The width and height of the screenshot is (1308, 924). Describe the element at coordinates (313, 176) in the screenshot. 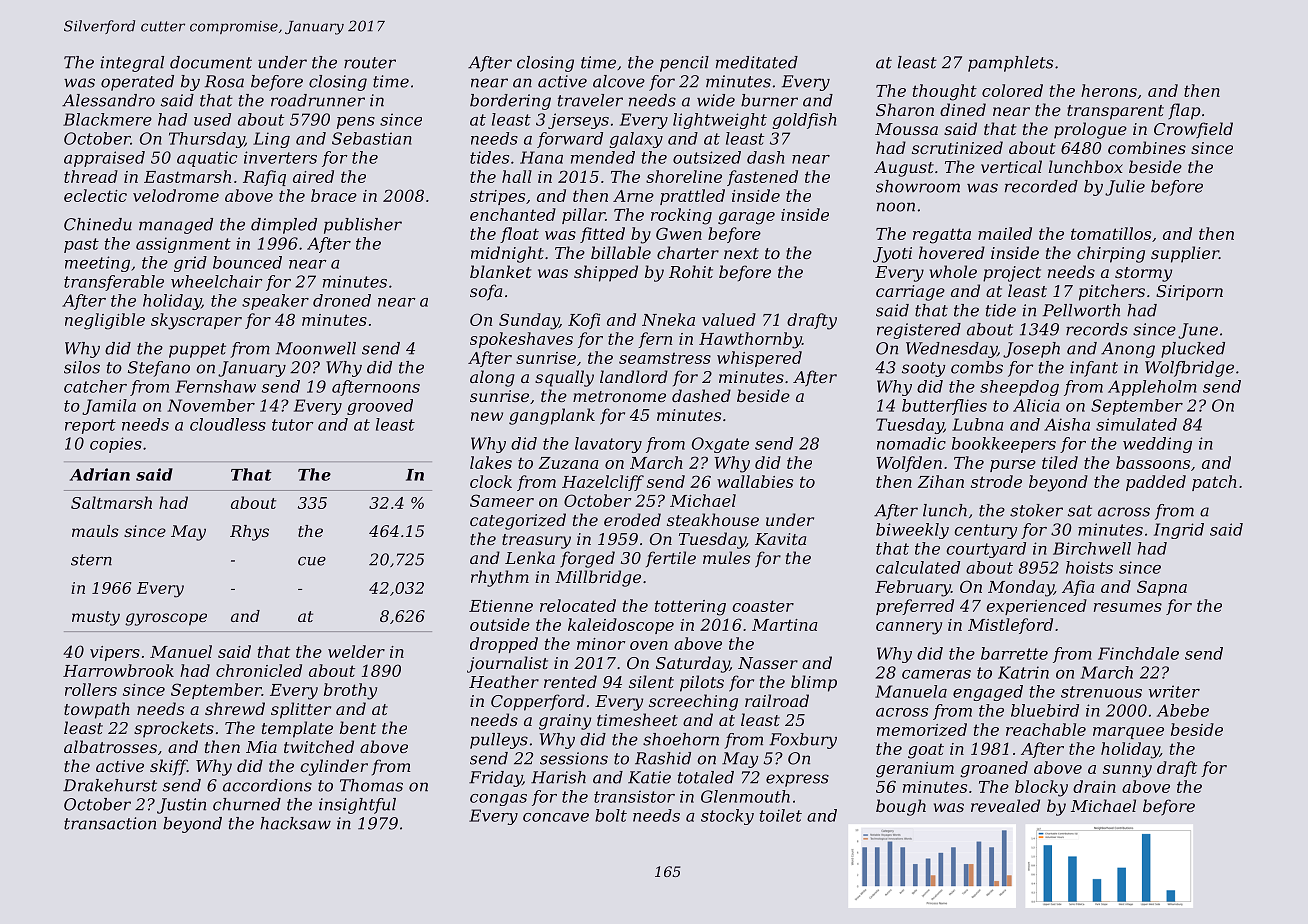

I see `aired` at that location.
